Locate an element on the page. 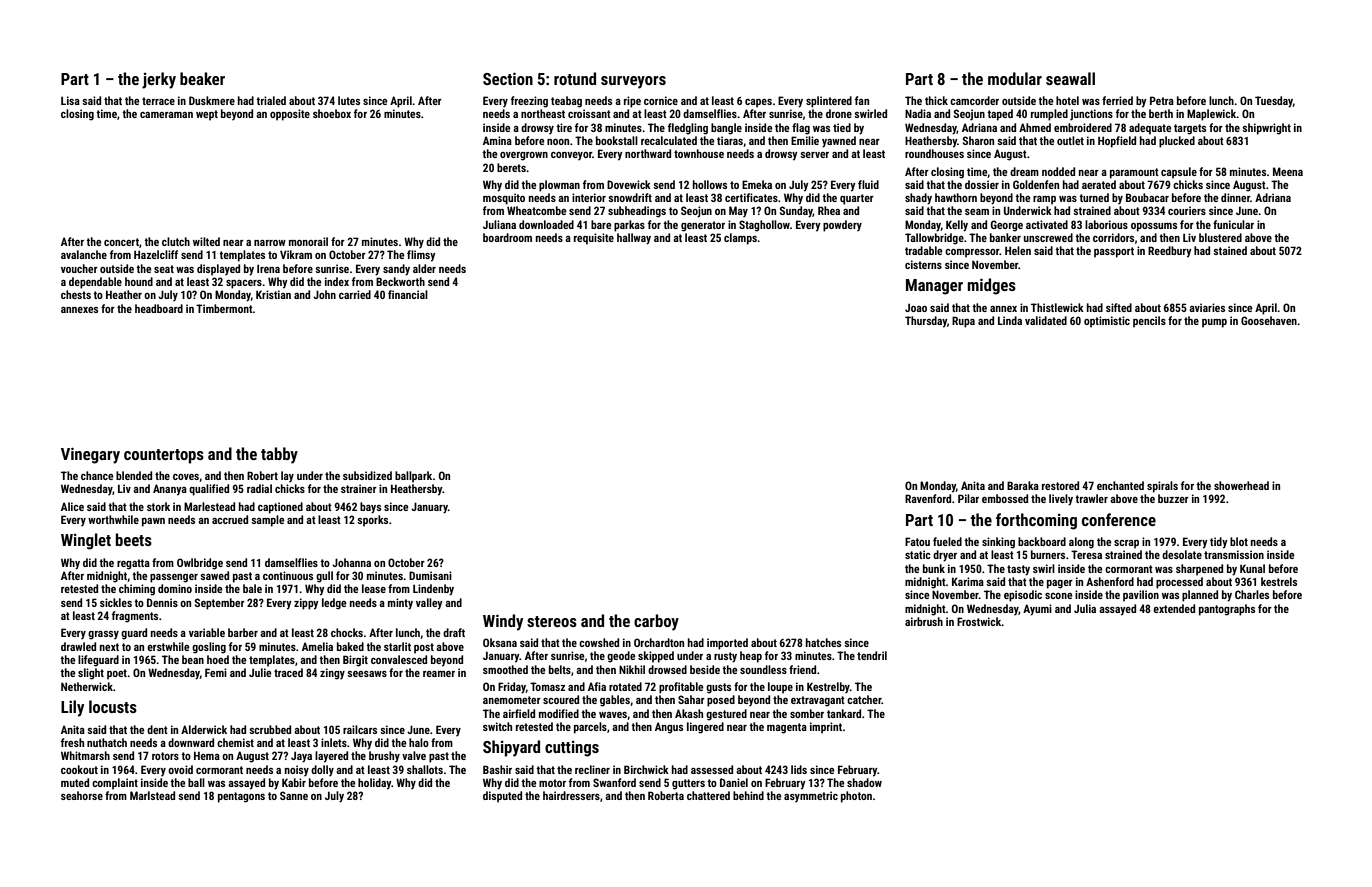  surveyors is located at coordinates (633, 82).
